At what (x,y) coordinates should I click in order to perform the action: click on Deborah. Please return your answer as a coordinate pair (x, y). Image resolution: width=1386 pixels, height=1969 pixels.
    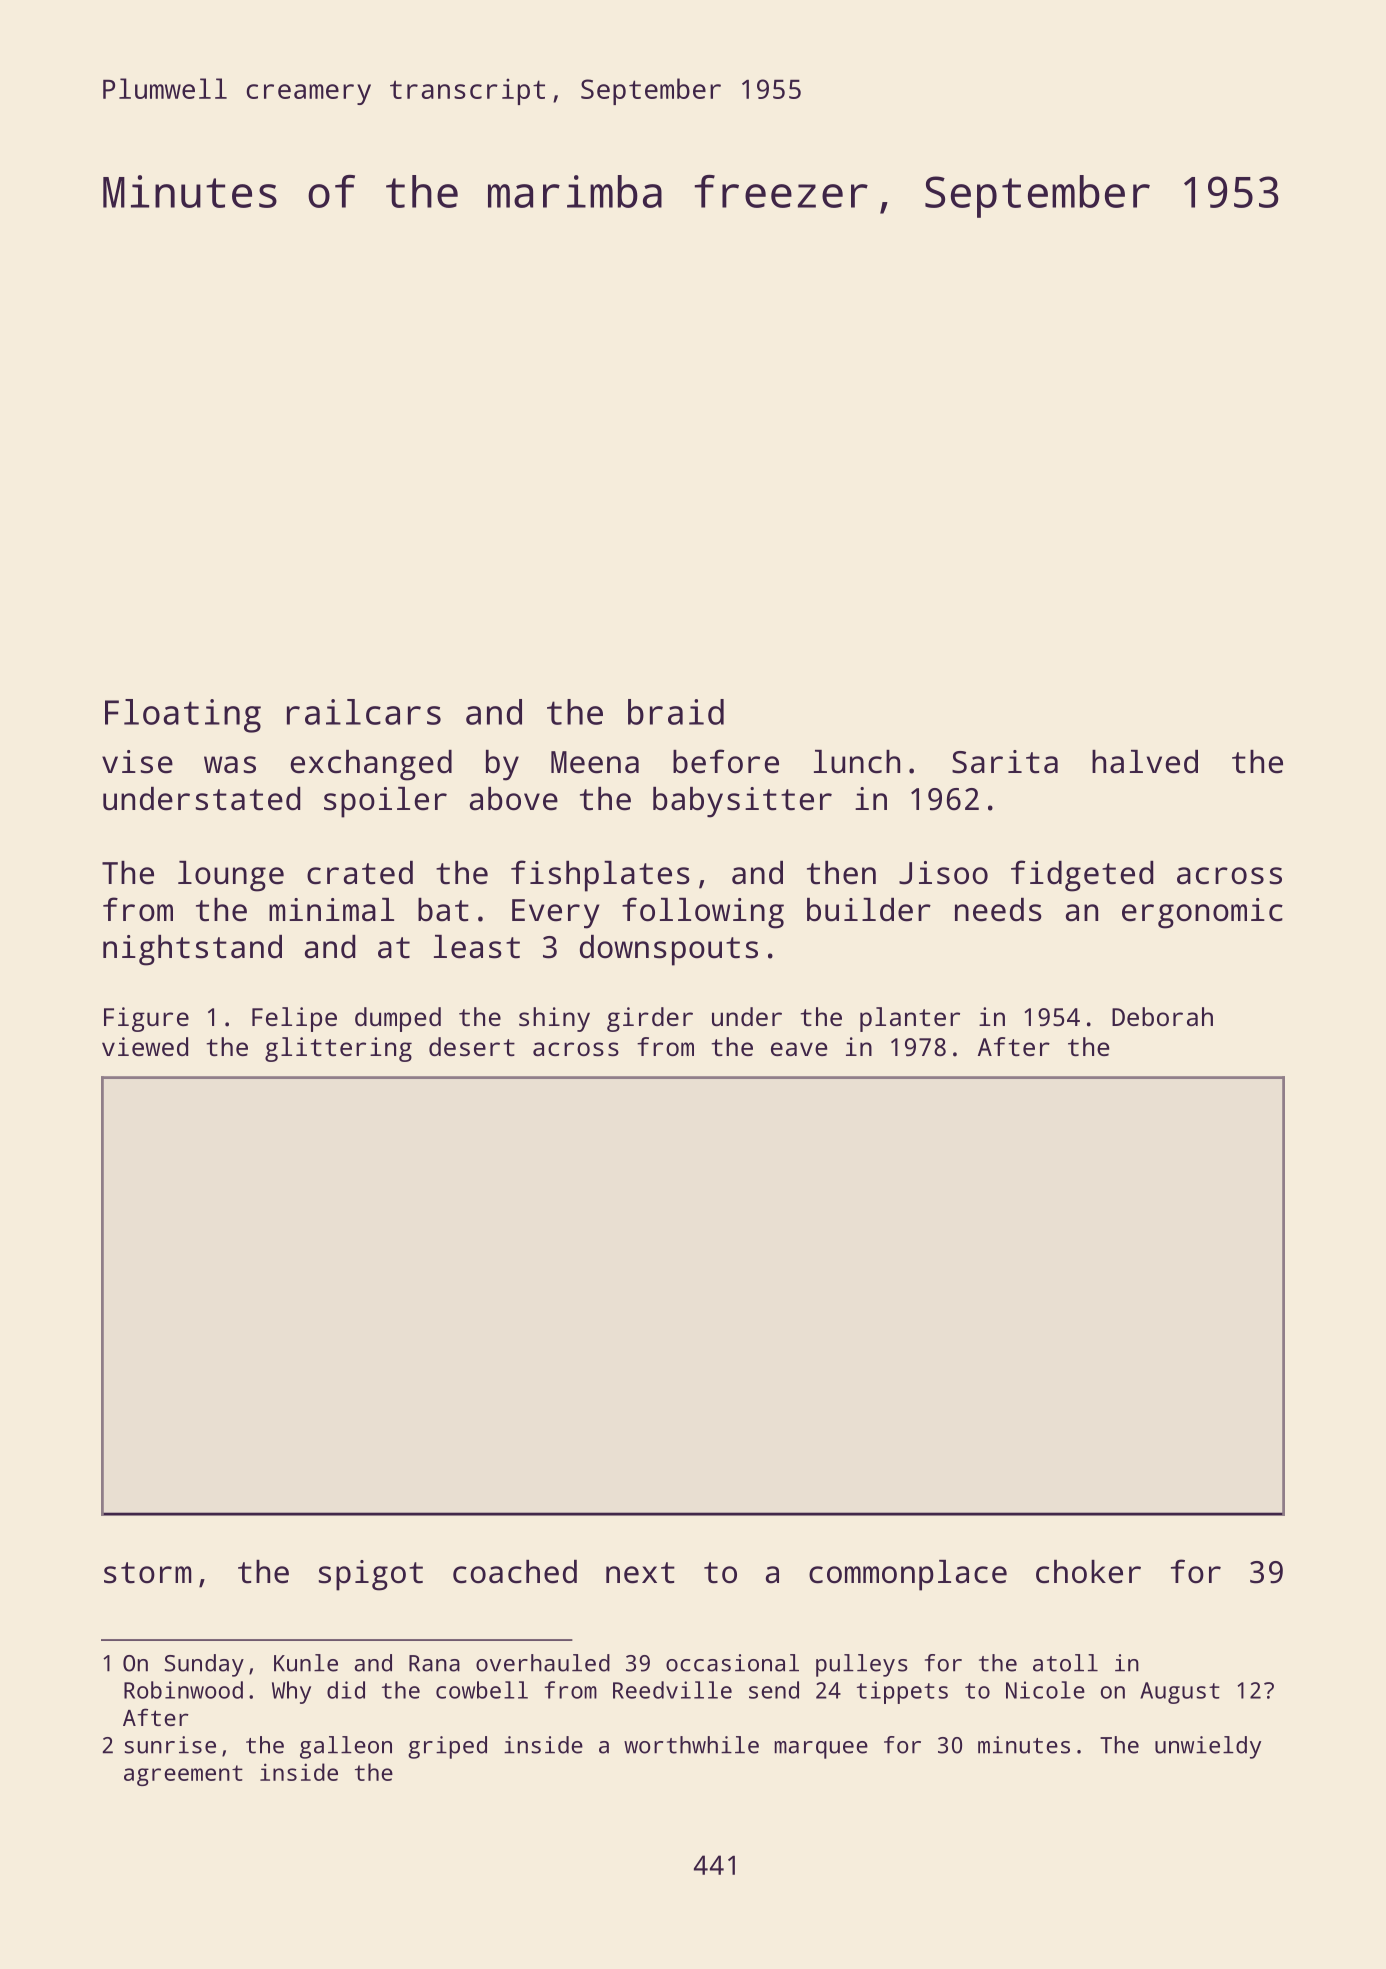
    Looking at the image, I should click on (1162, 1016).
